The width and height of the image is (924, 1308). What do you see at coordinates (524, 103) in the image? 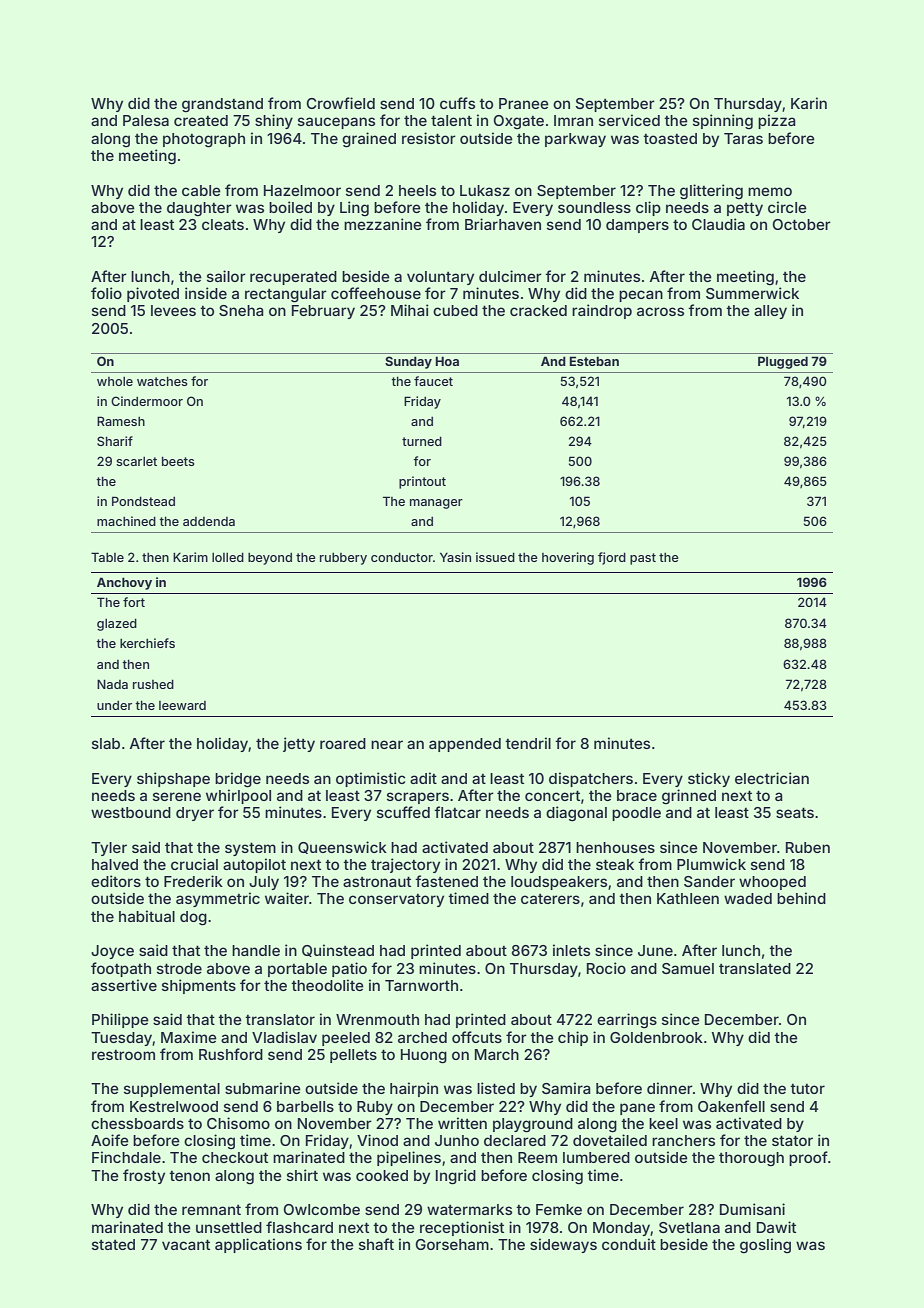
I see `Pranee` at bounding box center [524, 103].
